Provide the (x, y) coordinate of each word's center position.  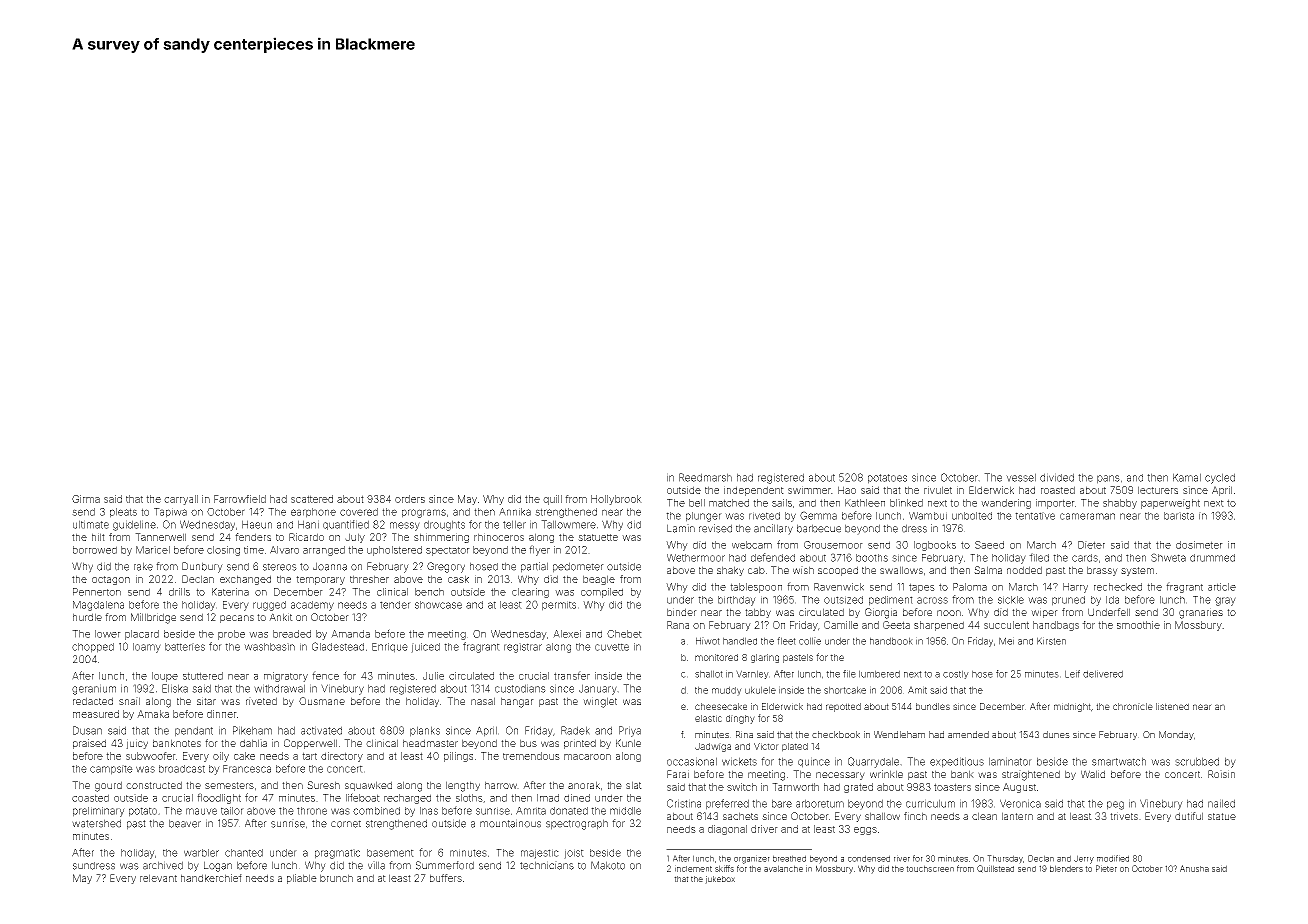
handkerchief (211, 878)
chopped (93, 648)
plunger (704, 517)
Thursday (1005, 859)
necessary (840, 776)
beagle (599, 580)
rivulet (938, 490)
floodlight (219, 798)
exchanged (245, 580)
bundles (933, 706)
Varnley (752, 674)
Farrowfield (240, 499)
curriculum (930, 803)
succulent (1006, 625)
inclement (693, 868)
